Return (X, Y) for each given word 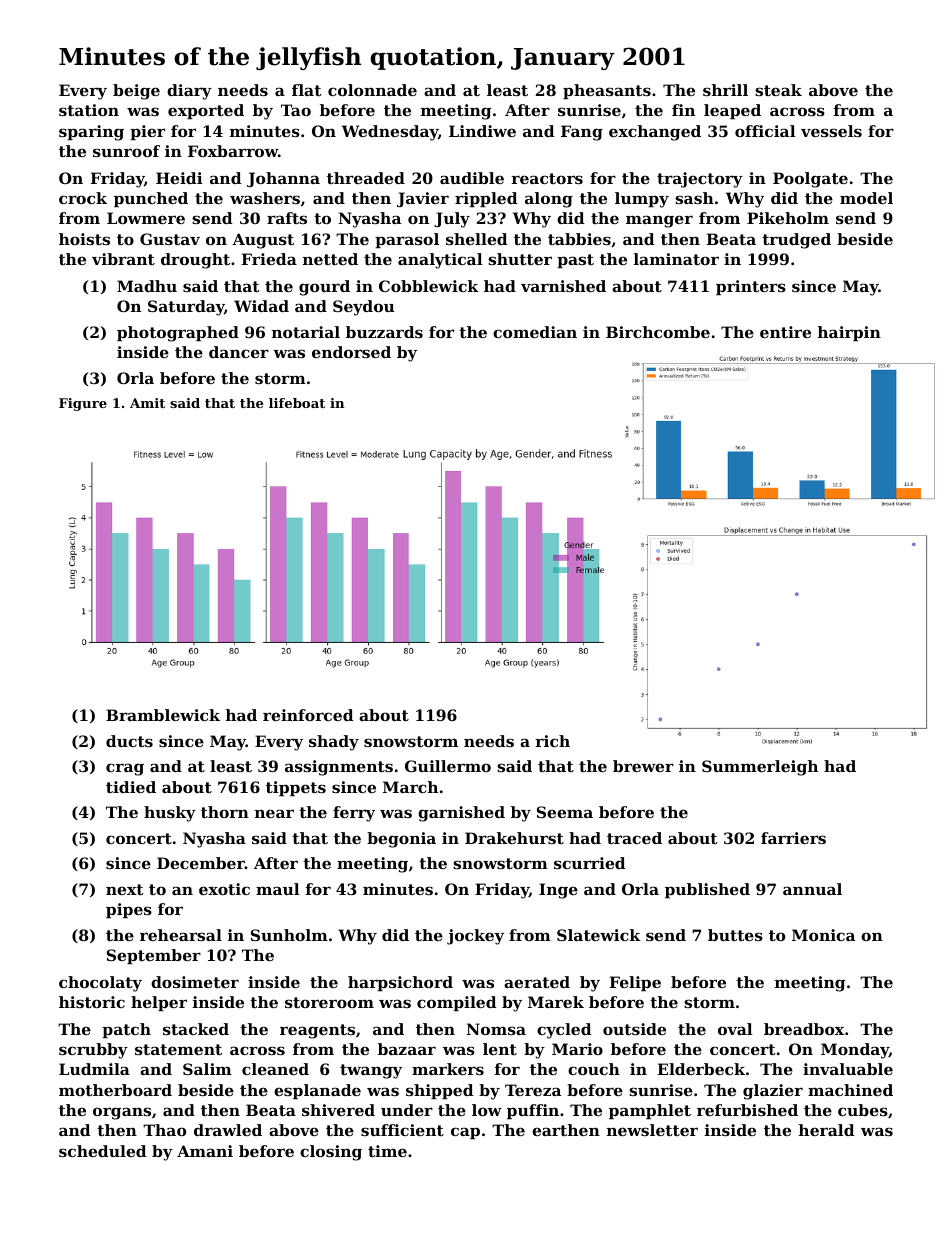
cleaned (275, 1069)
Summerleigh (760, 768)
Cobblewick (429, 286)
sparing (91, 133)
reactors (547, 178)
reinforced (308, 715)
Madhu (147, 286)
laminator (676, 259)
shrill (725, 90)
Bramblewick (163, 715)
